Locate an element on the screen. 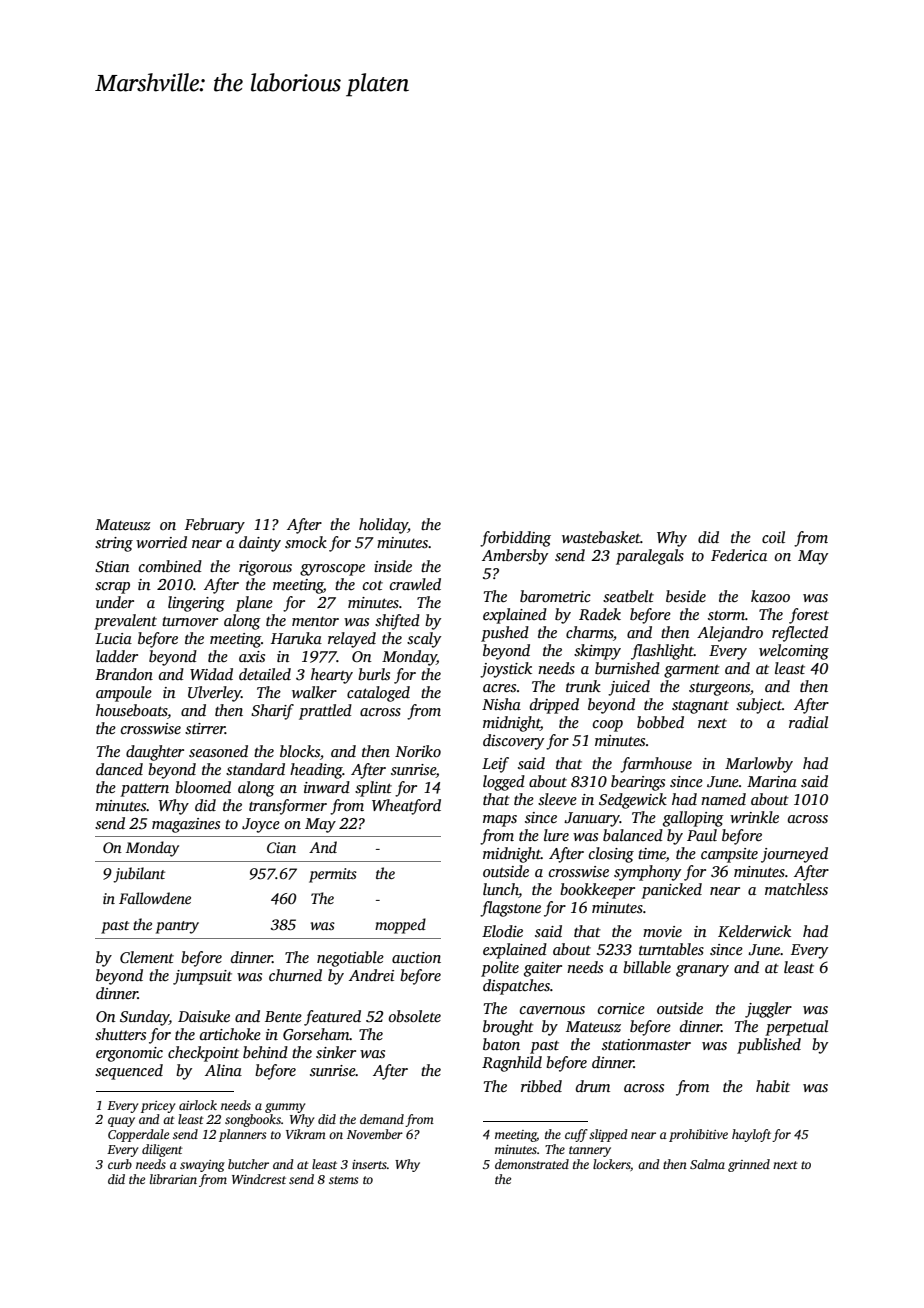 The height and width of the screenshot is (1308, 924). named is located at coordinates (723, 799).
